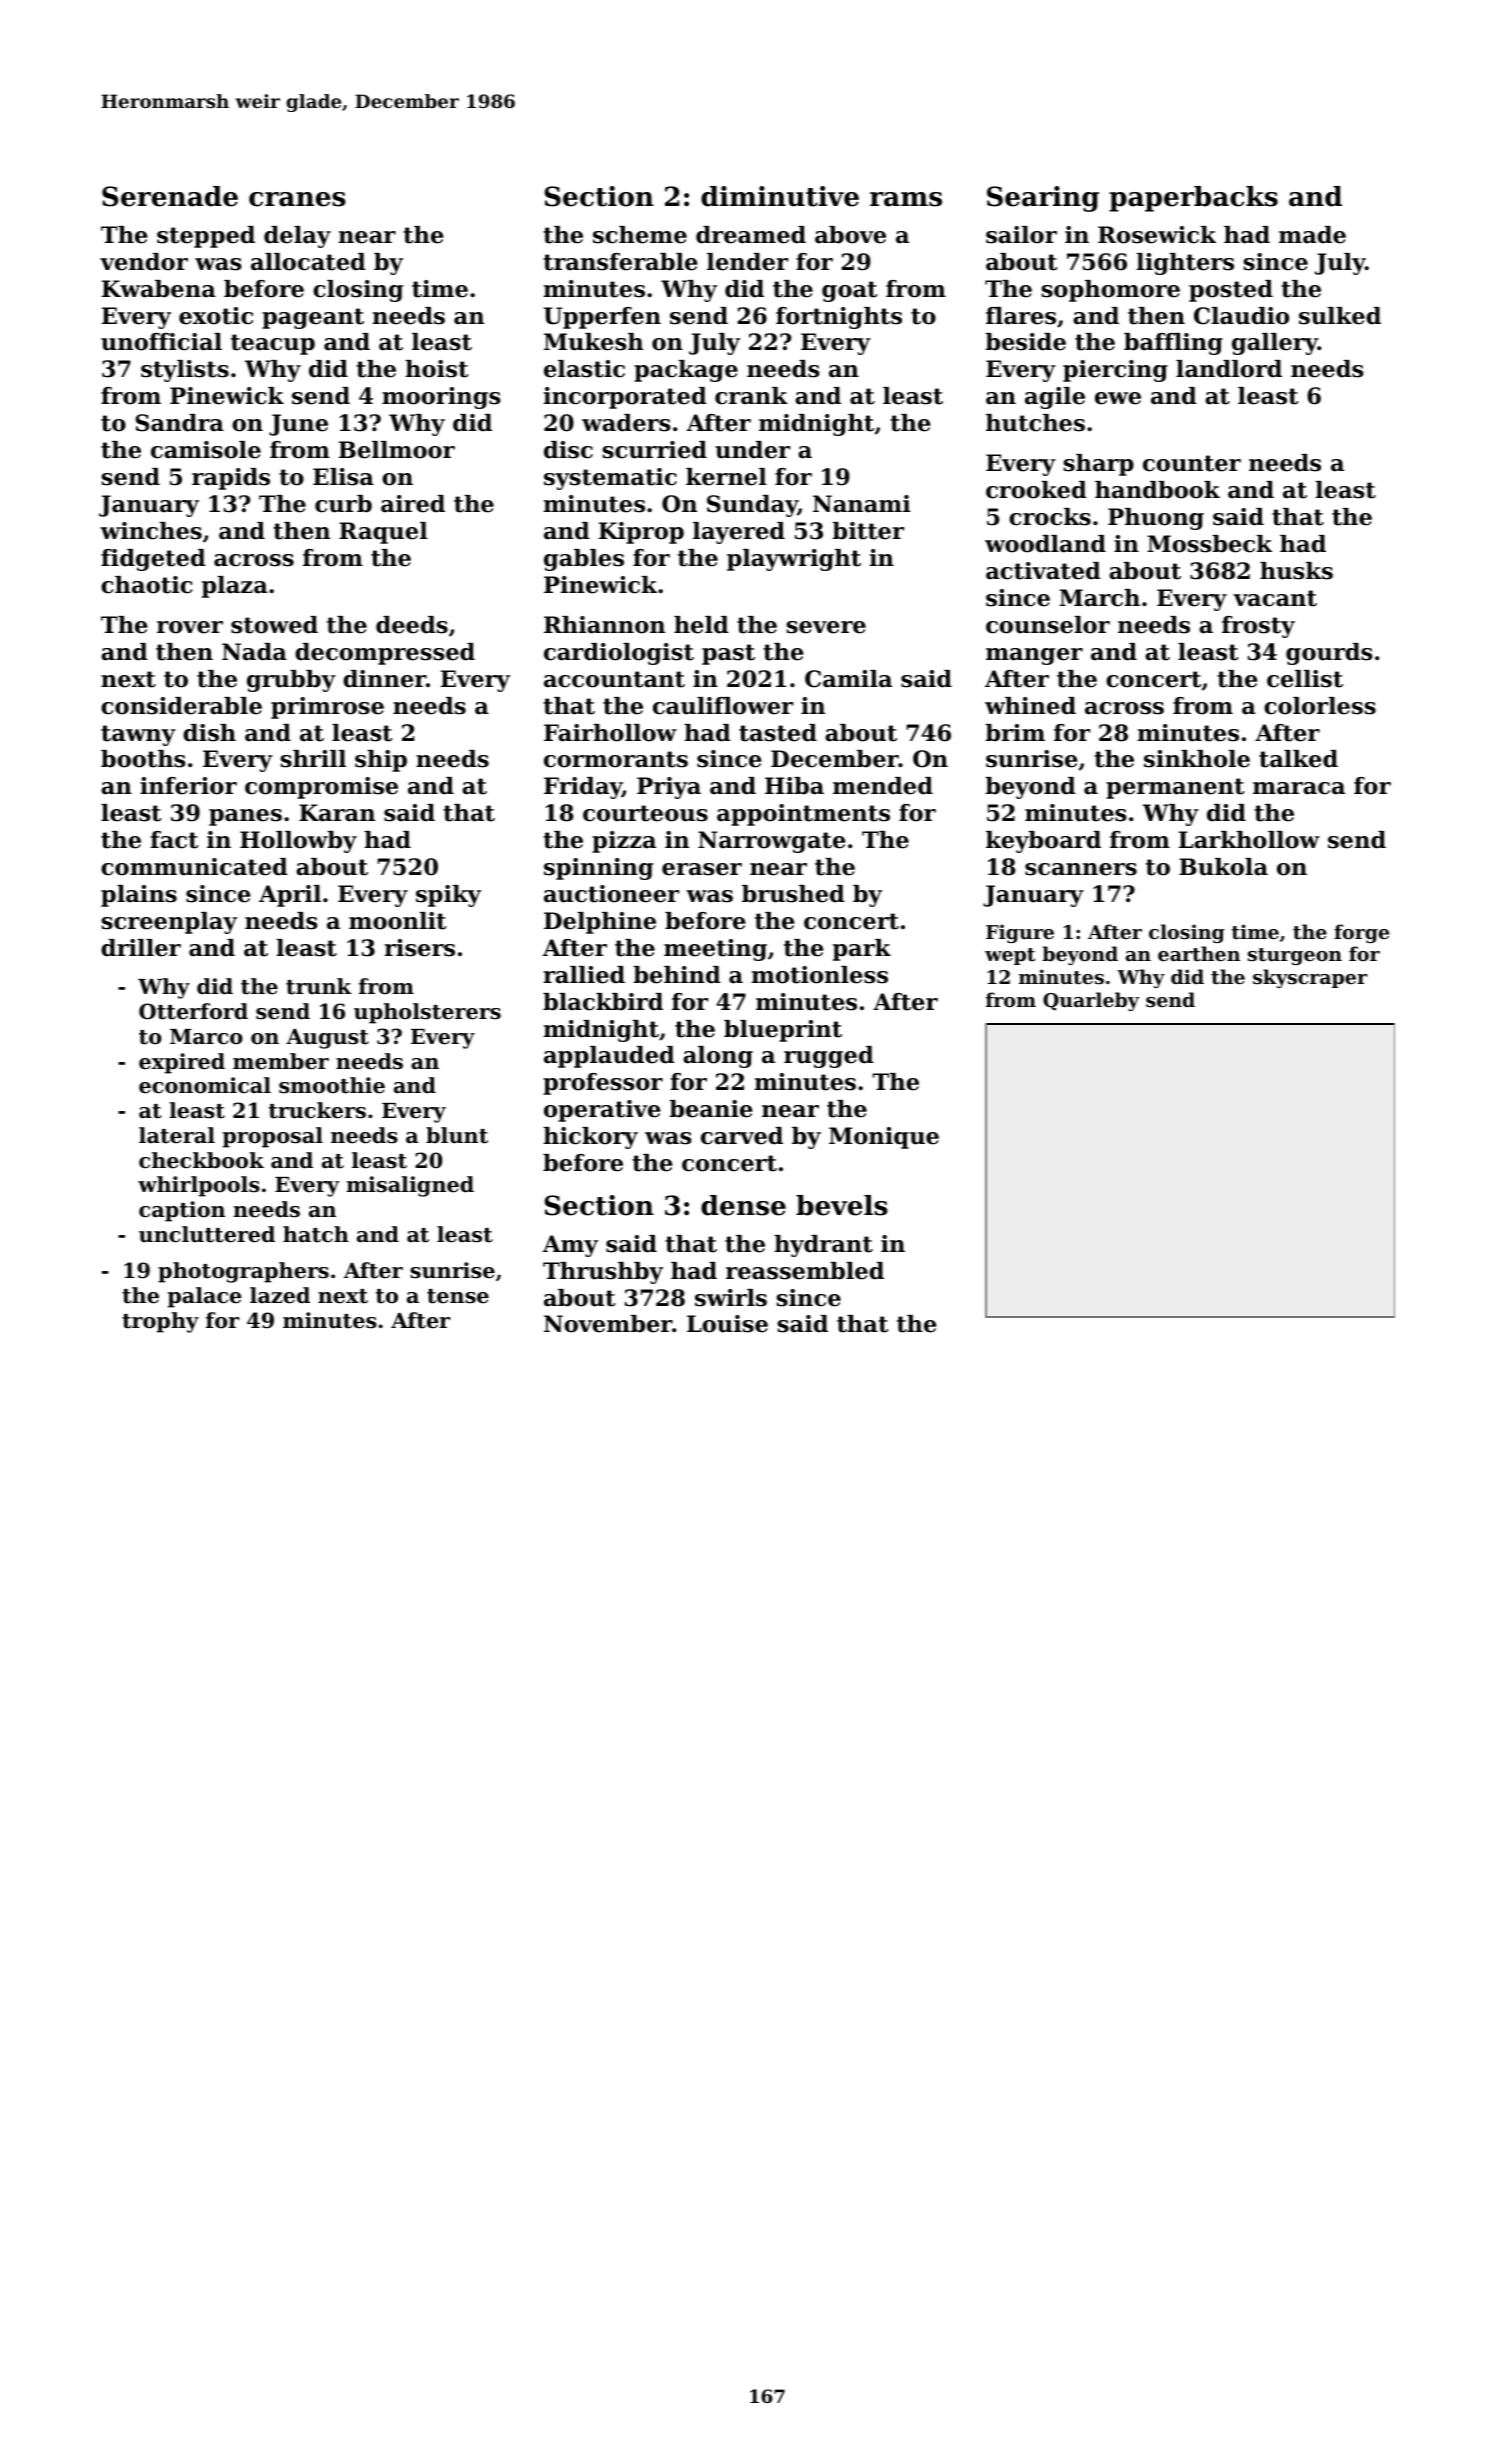  I want to click on counter, so click(1192, 463).
